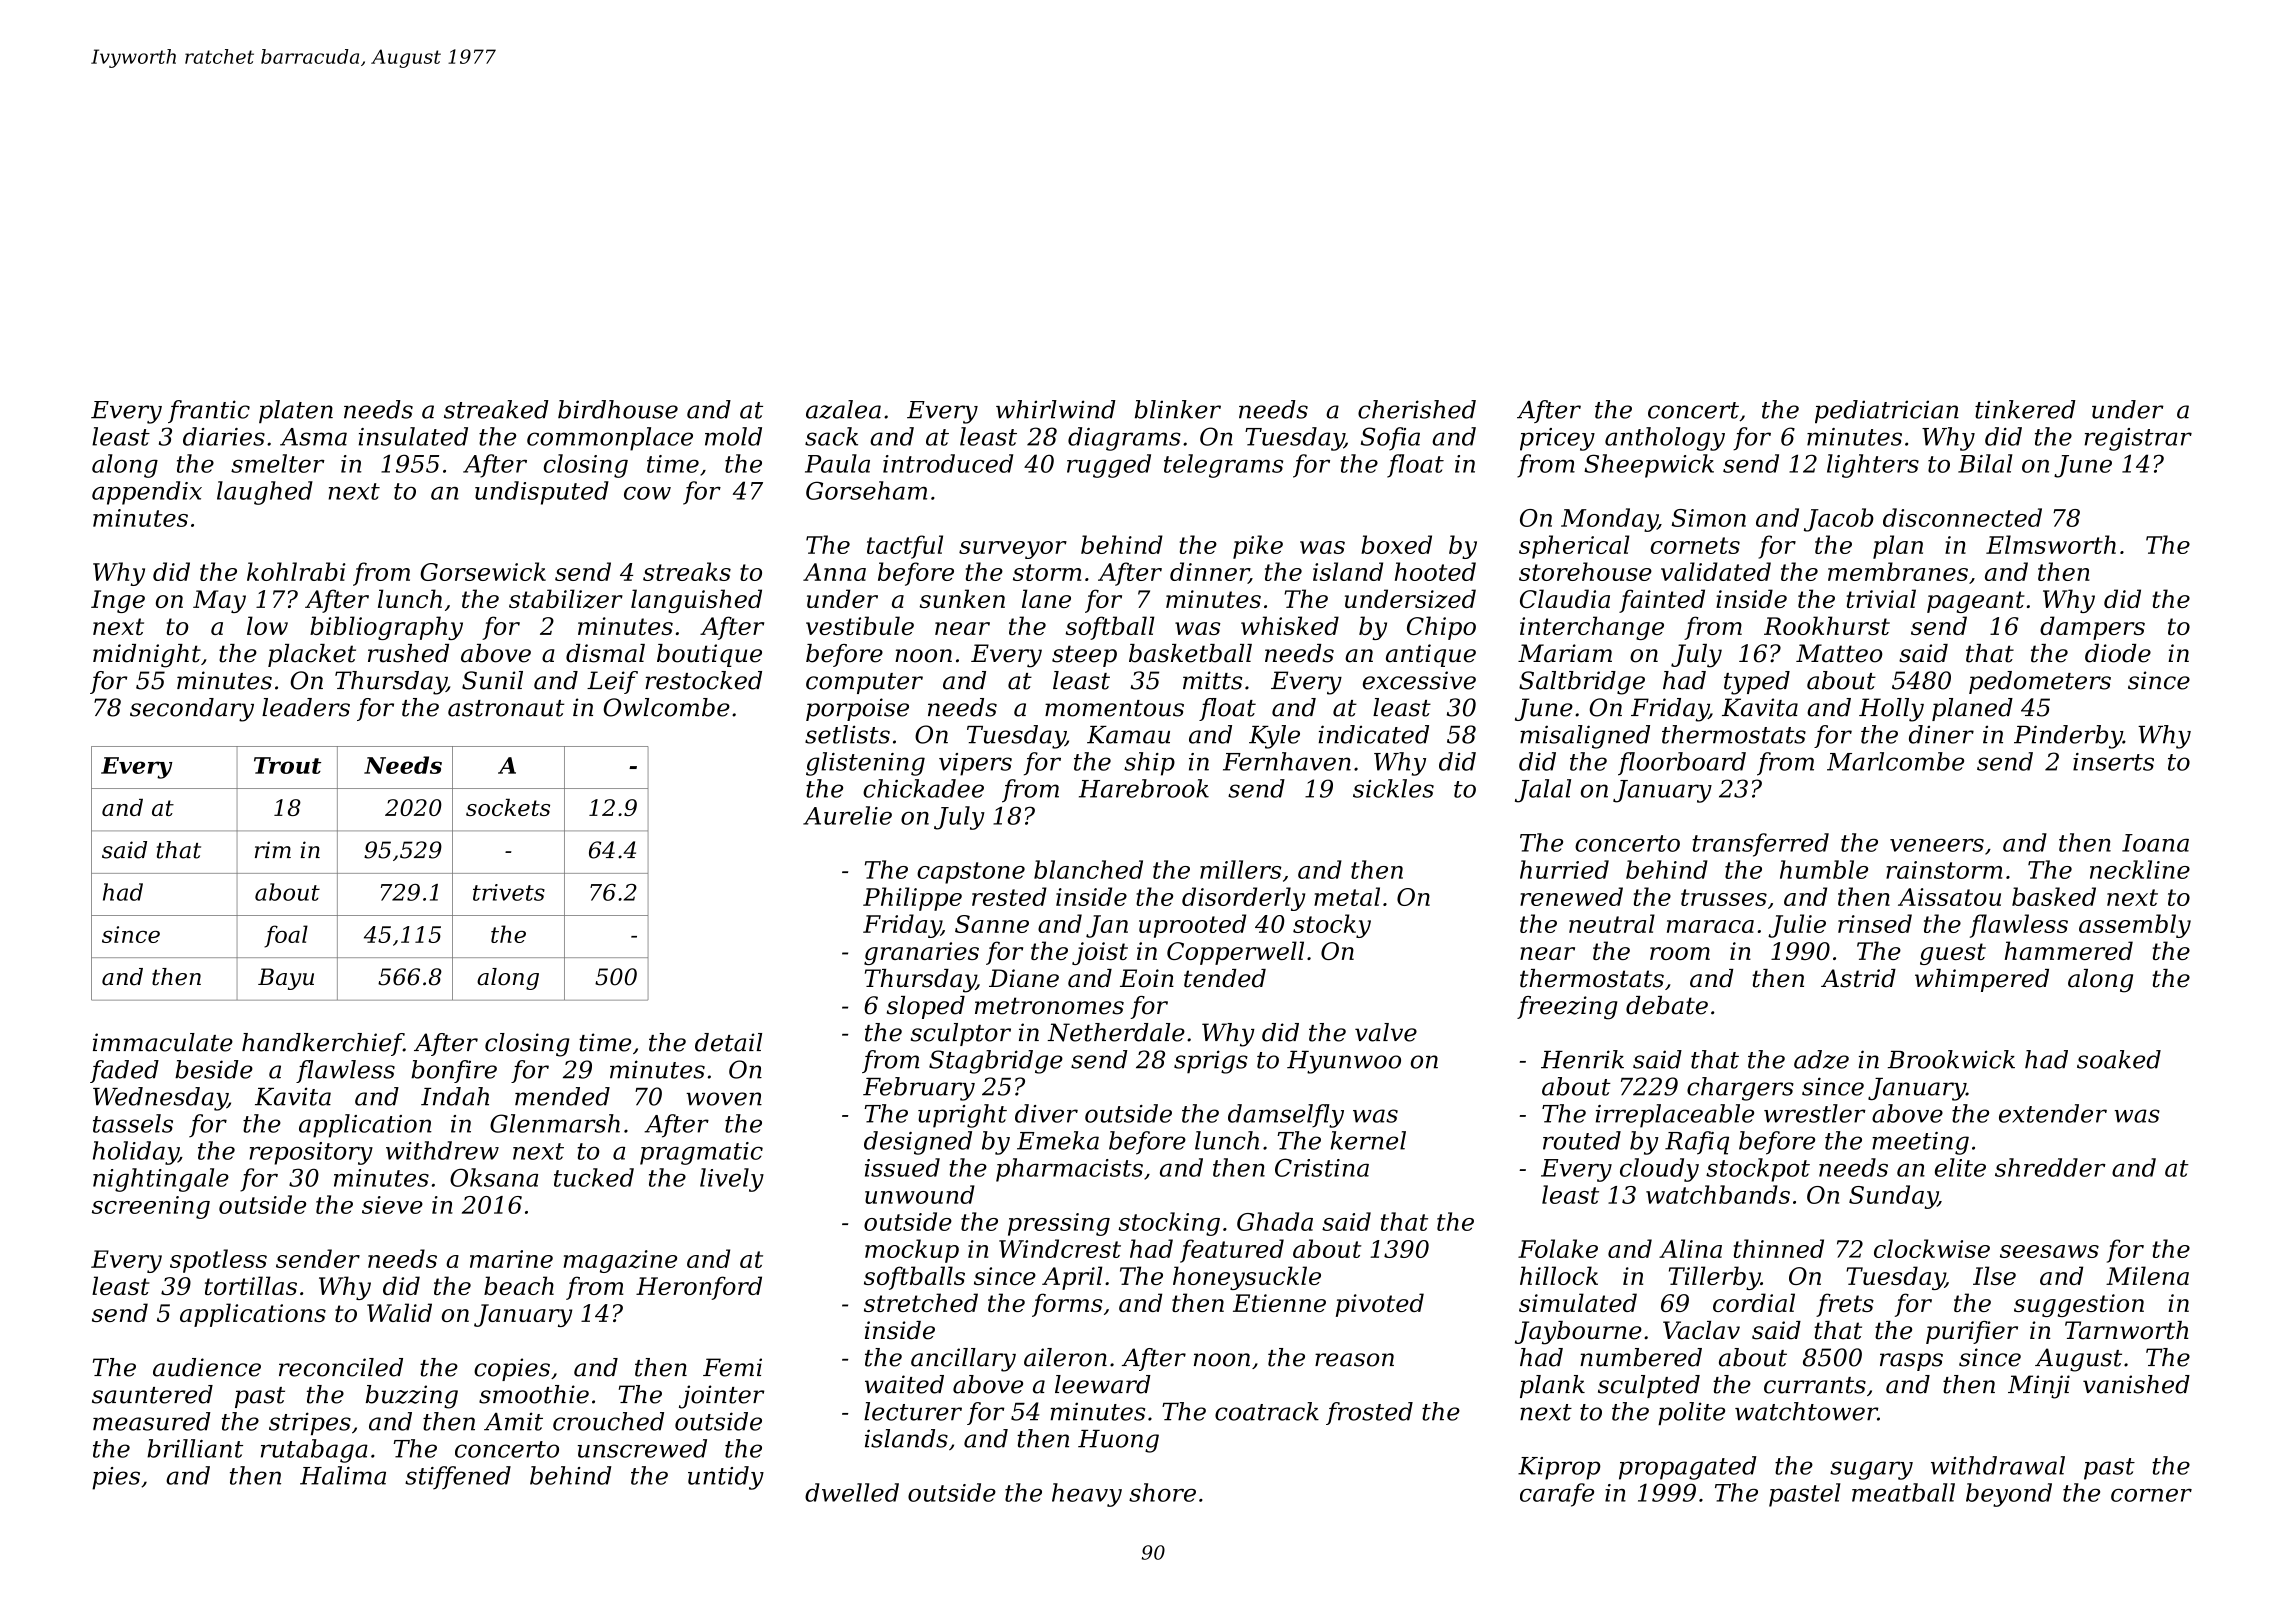  I want to click on platen, so click(296, 411).
